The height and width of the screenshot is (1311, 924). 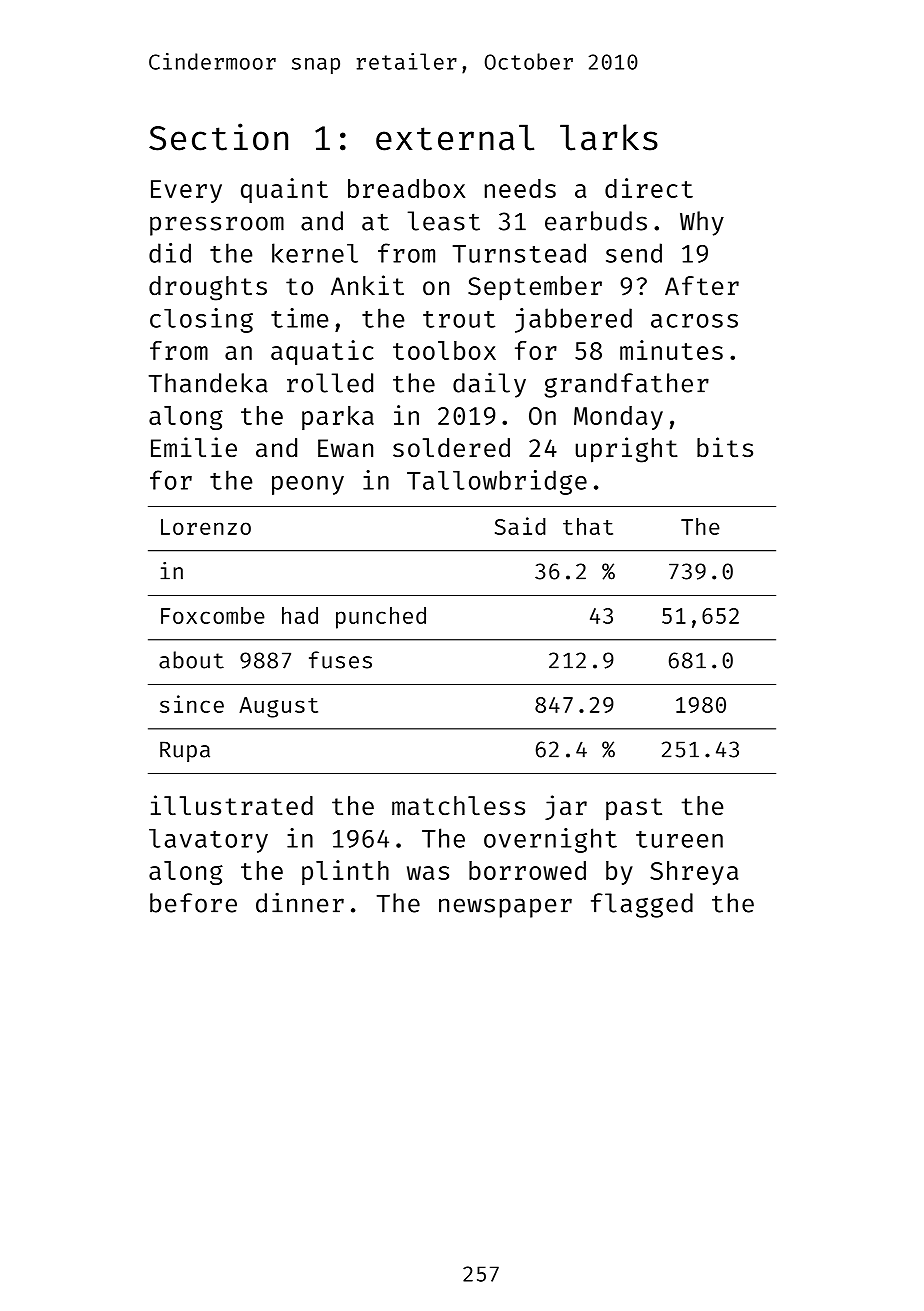 I want to click on larks, so click(x=609, y=137).
